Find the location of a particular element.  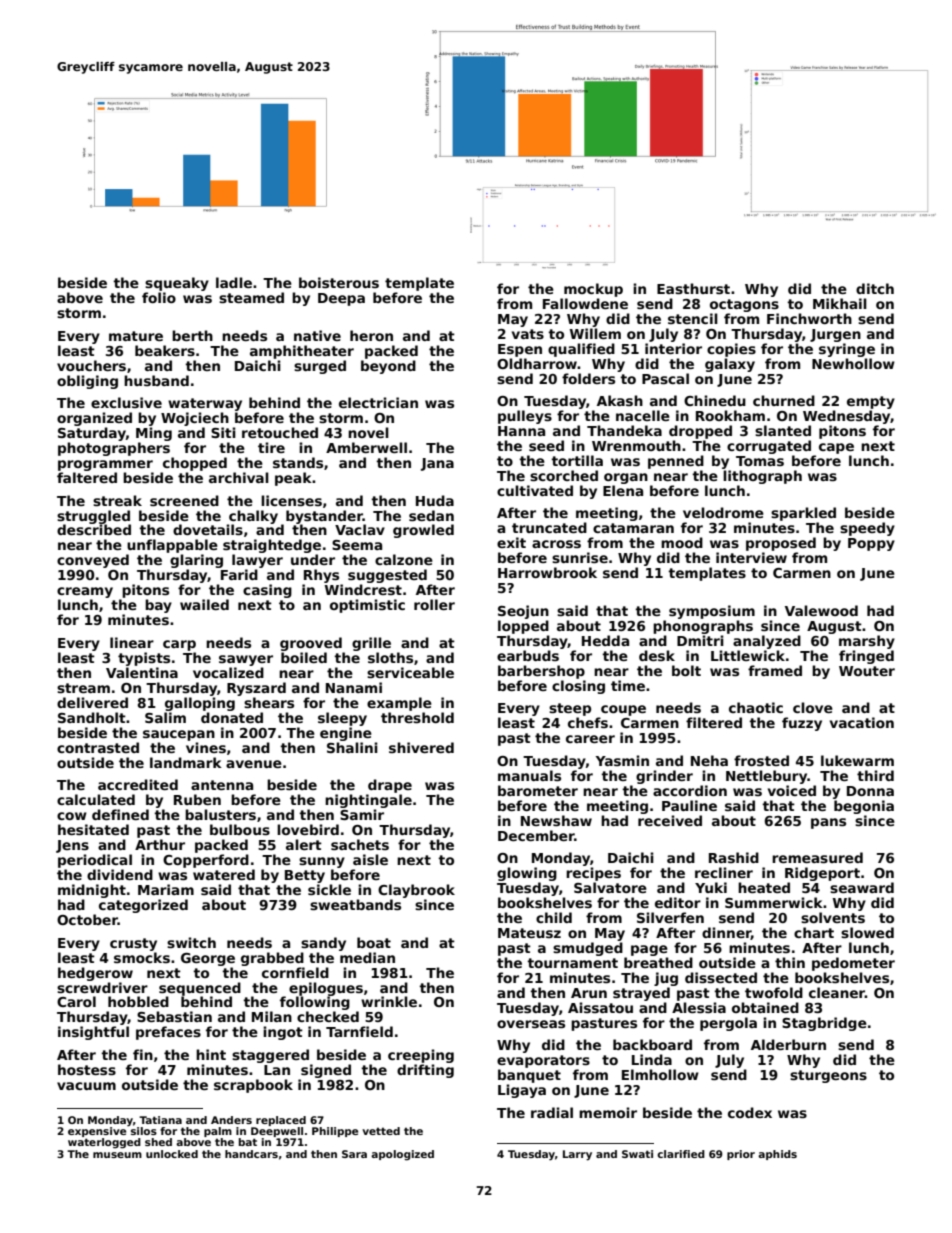

Sebastian is located at coordinates (174, 1016).
